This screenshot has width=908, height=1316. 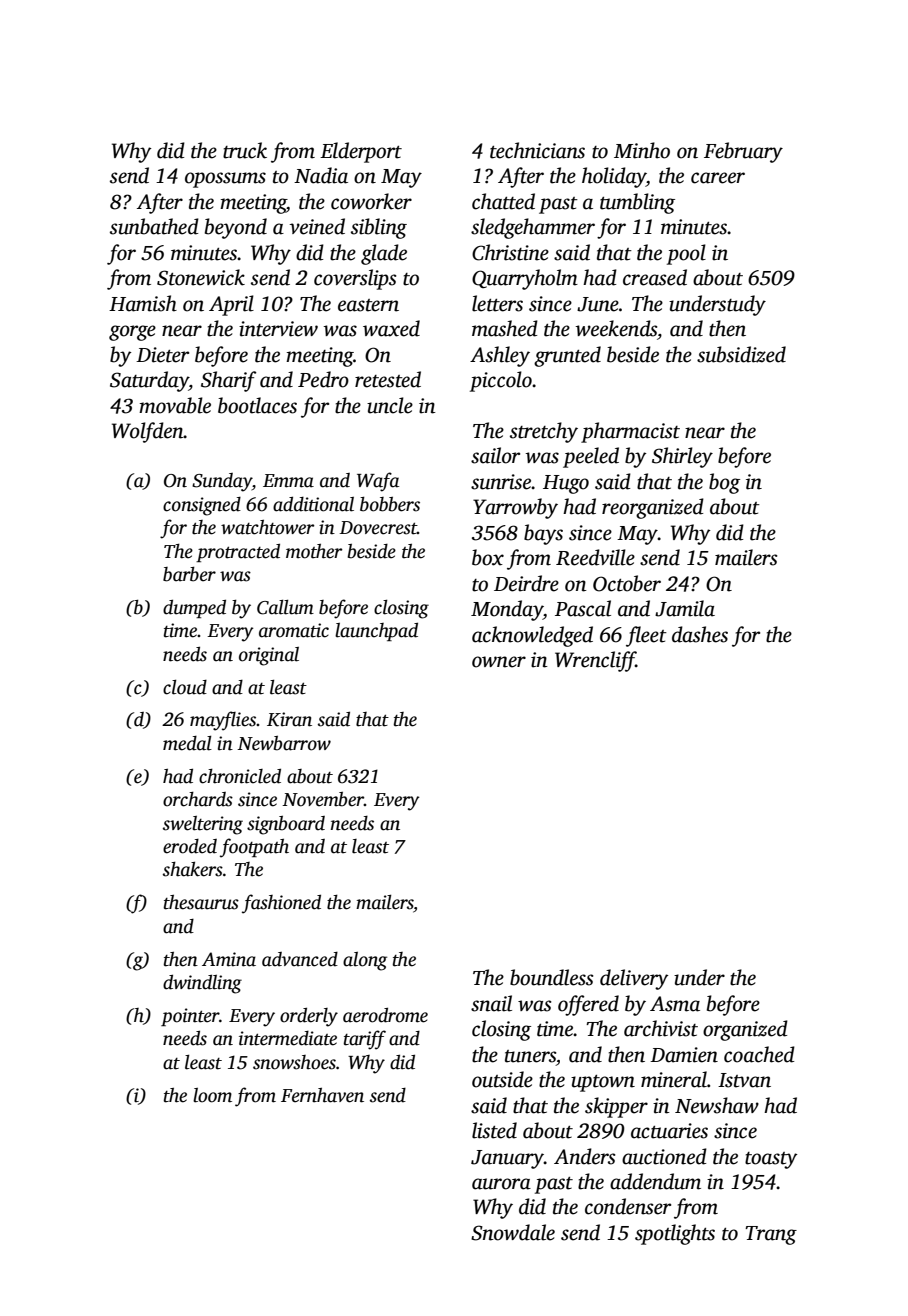 I want to click on pharmacist, so click(x=630, y=432).
